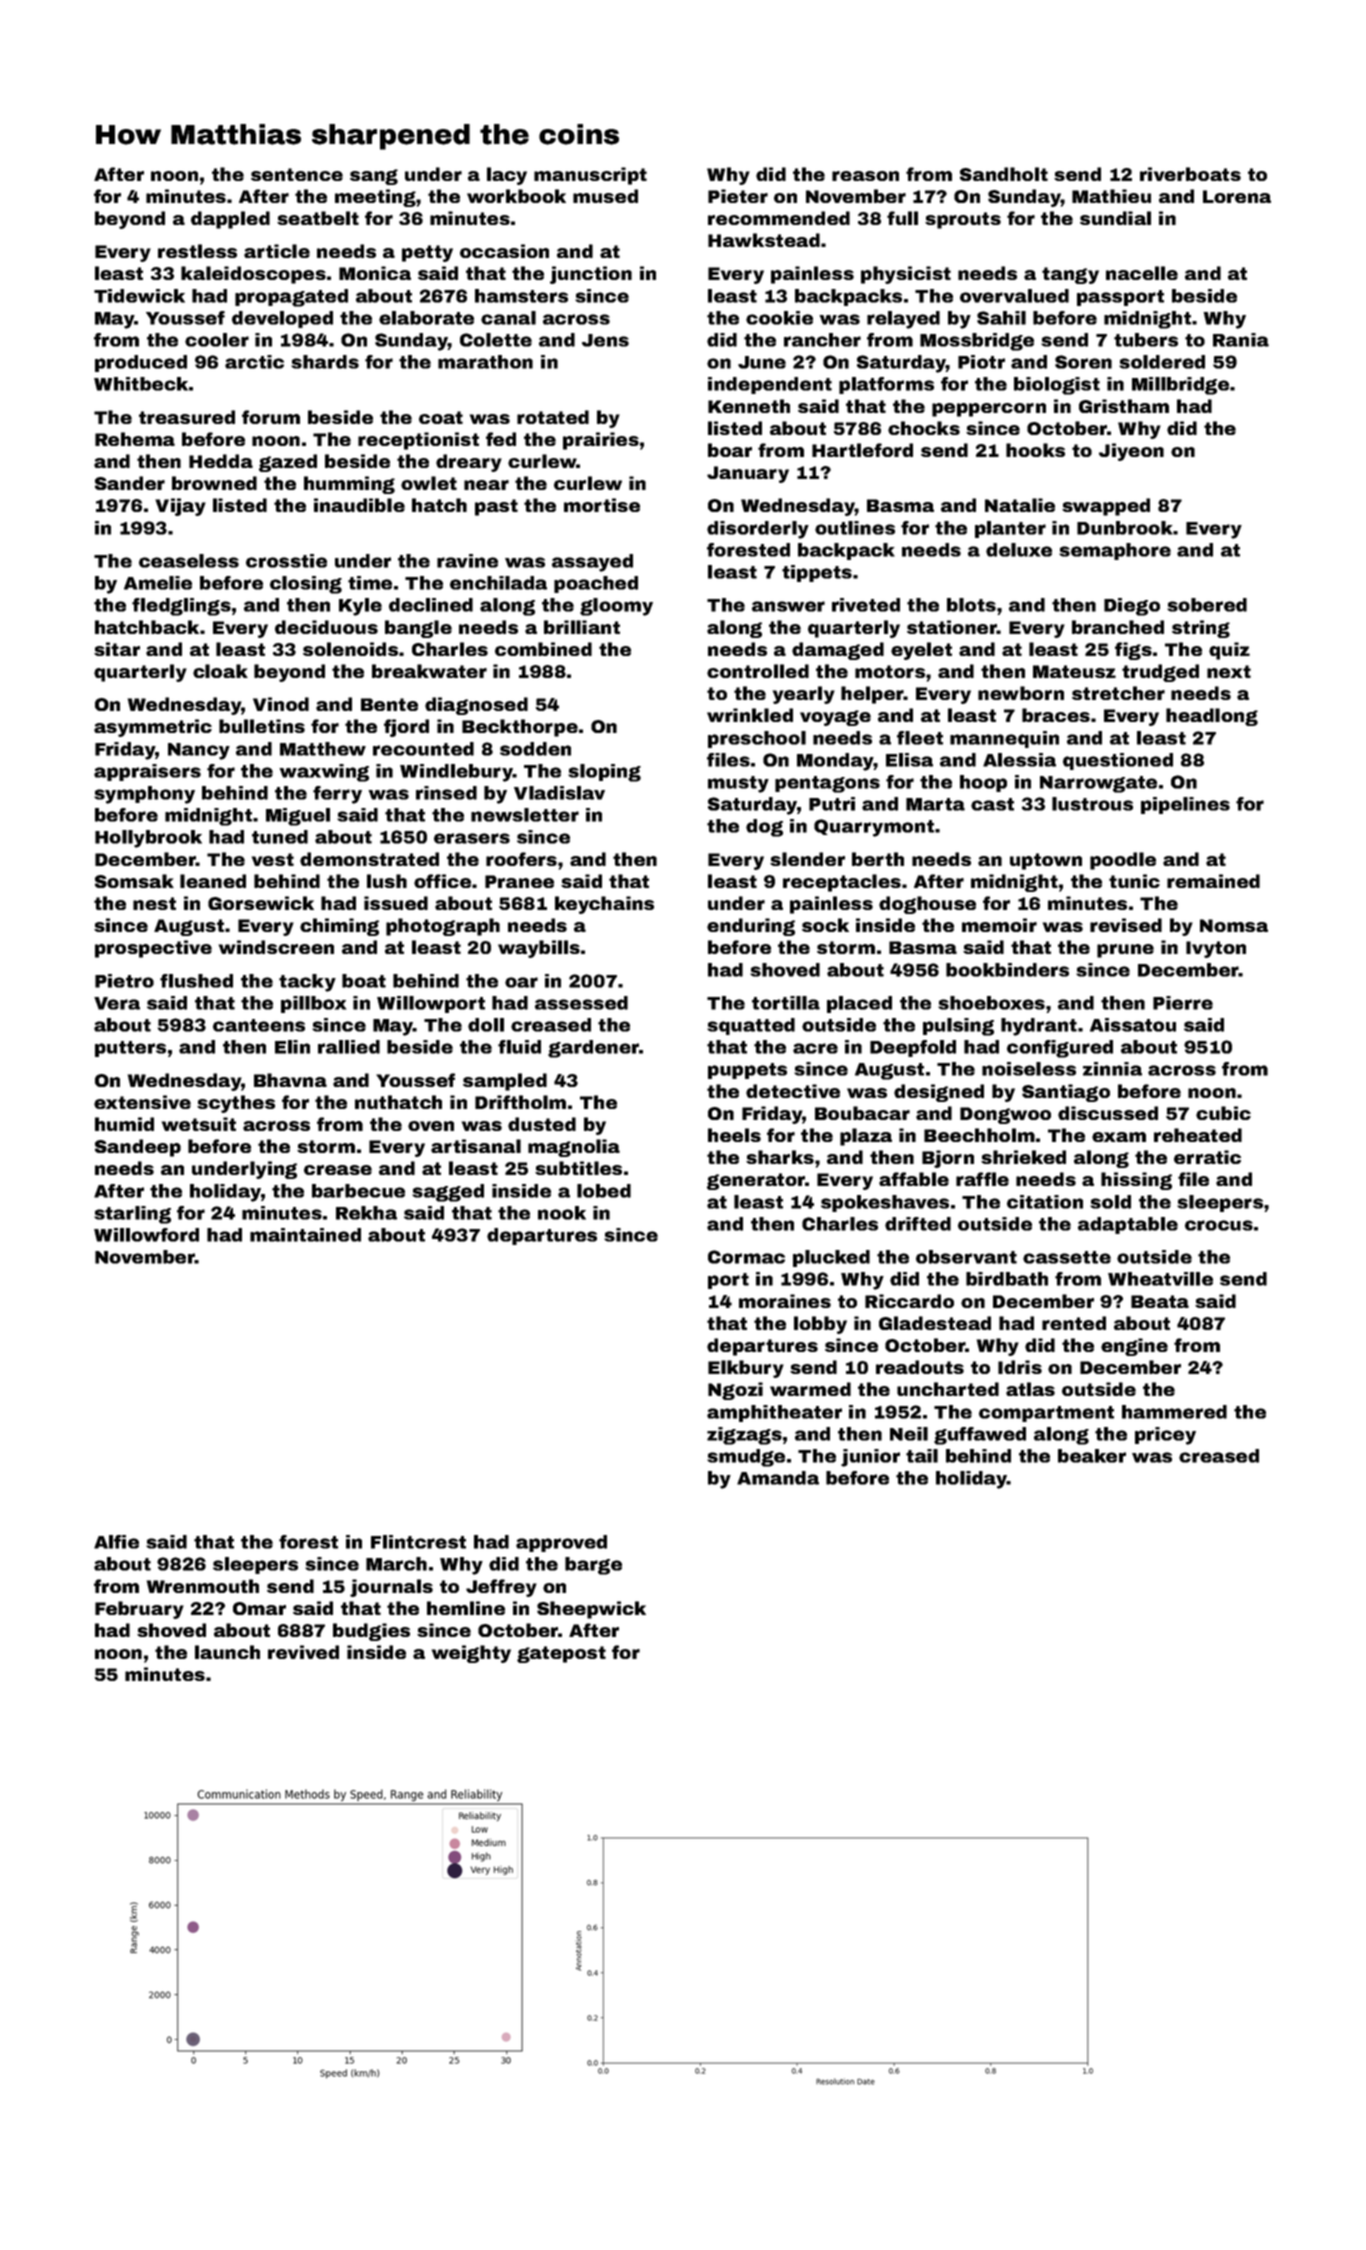 This image has height=2250, width=1366. Describe the element at coordinates (259, 1608) in the image. I see `Omar` at that location.
